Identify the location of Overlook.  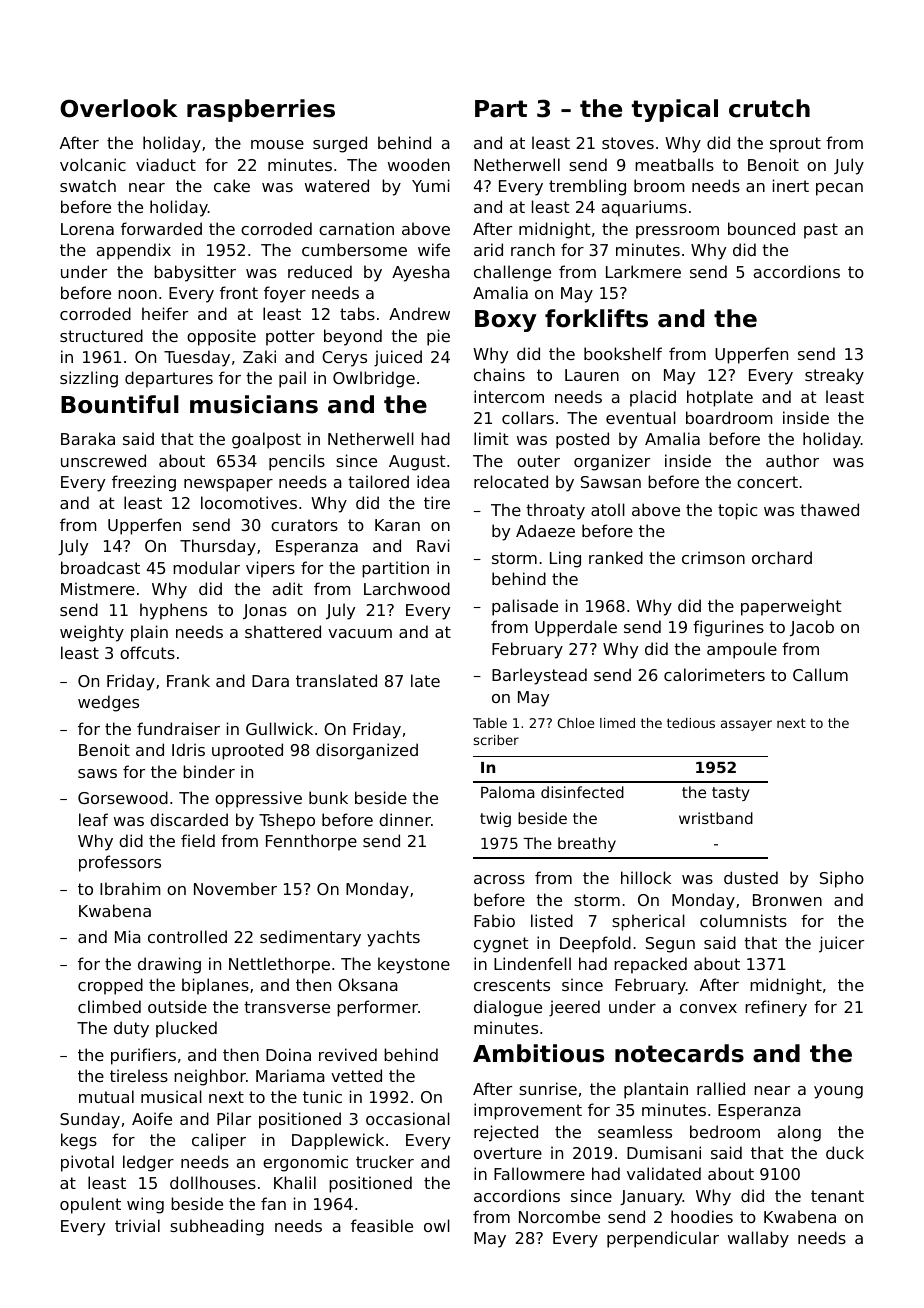
(118, 108).
